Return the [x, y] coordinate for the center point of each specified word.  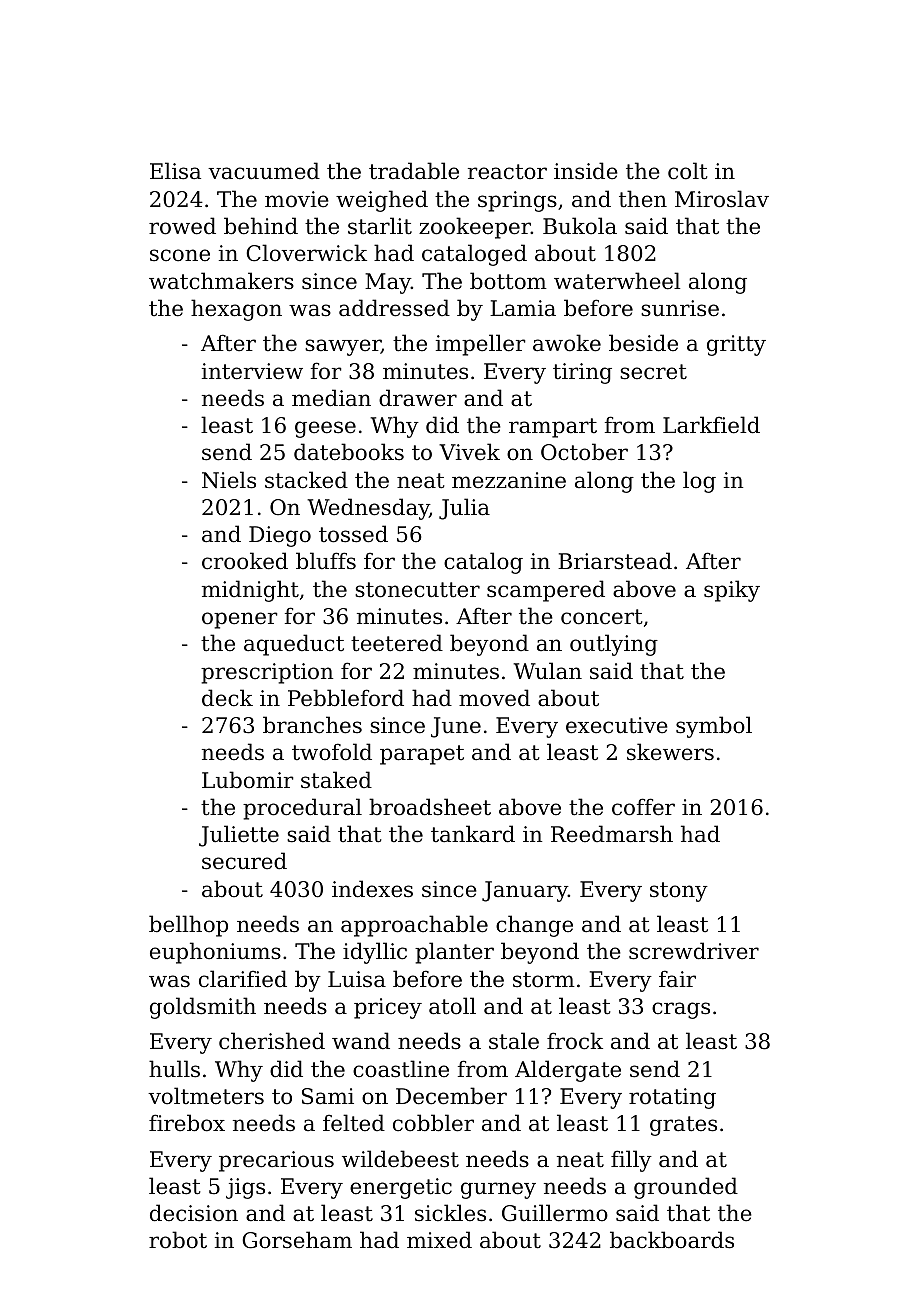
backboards [672, 1240]
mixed [439, 1240]
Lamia [523, 308]
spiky [732, 591]
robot [178, 1240]
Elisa [175, 171]
